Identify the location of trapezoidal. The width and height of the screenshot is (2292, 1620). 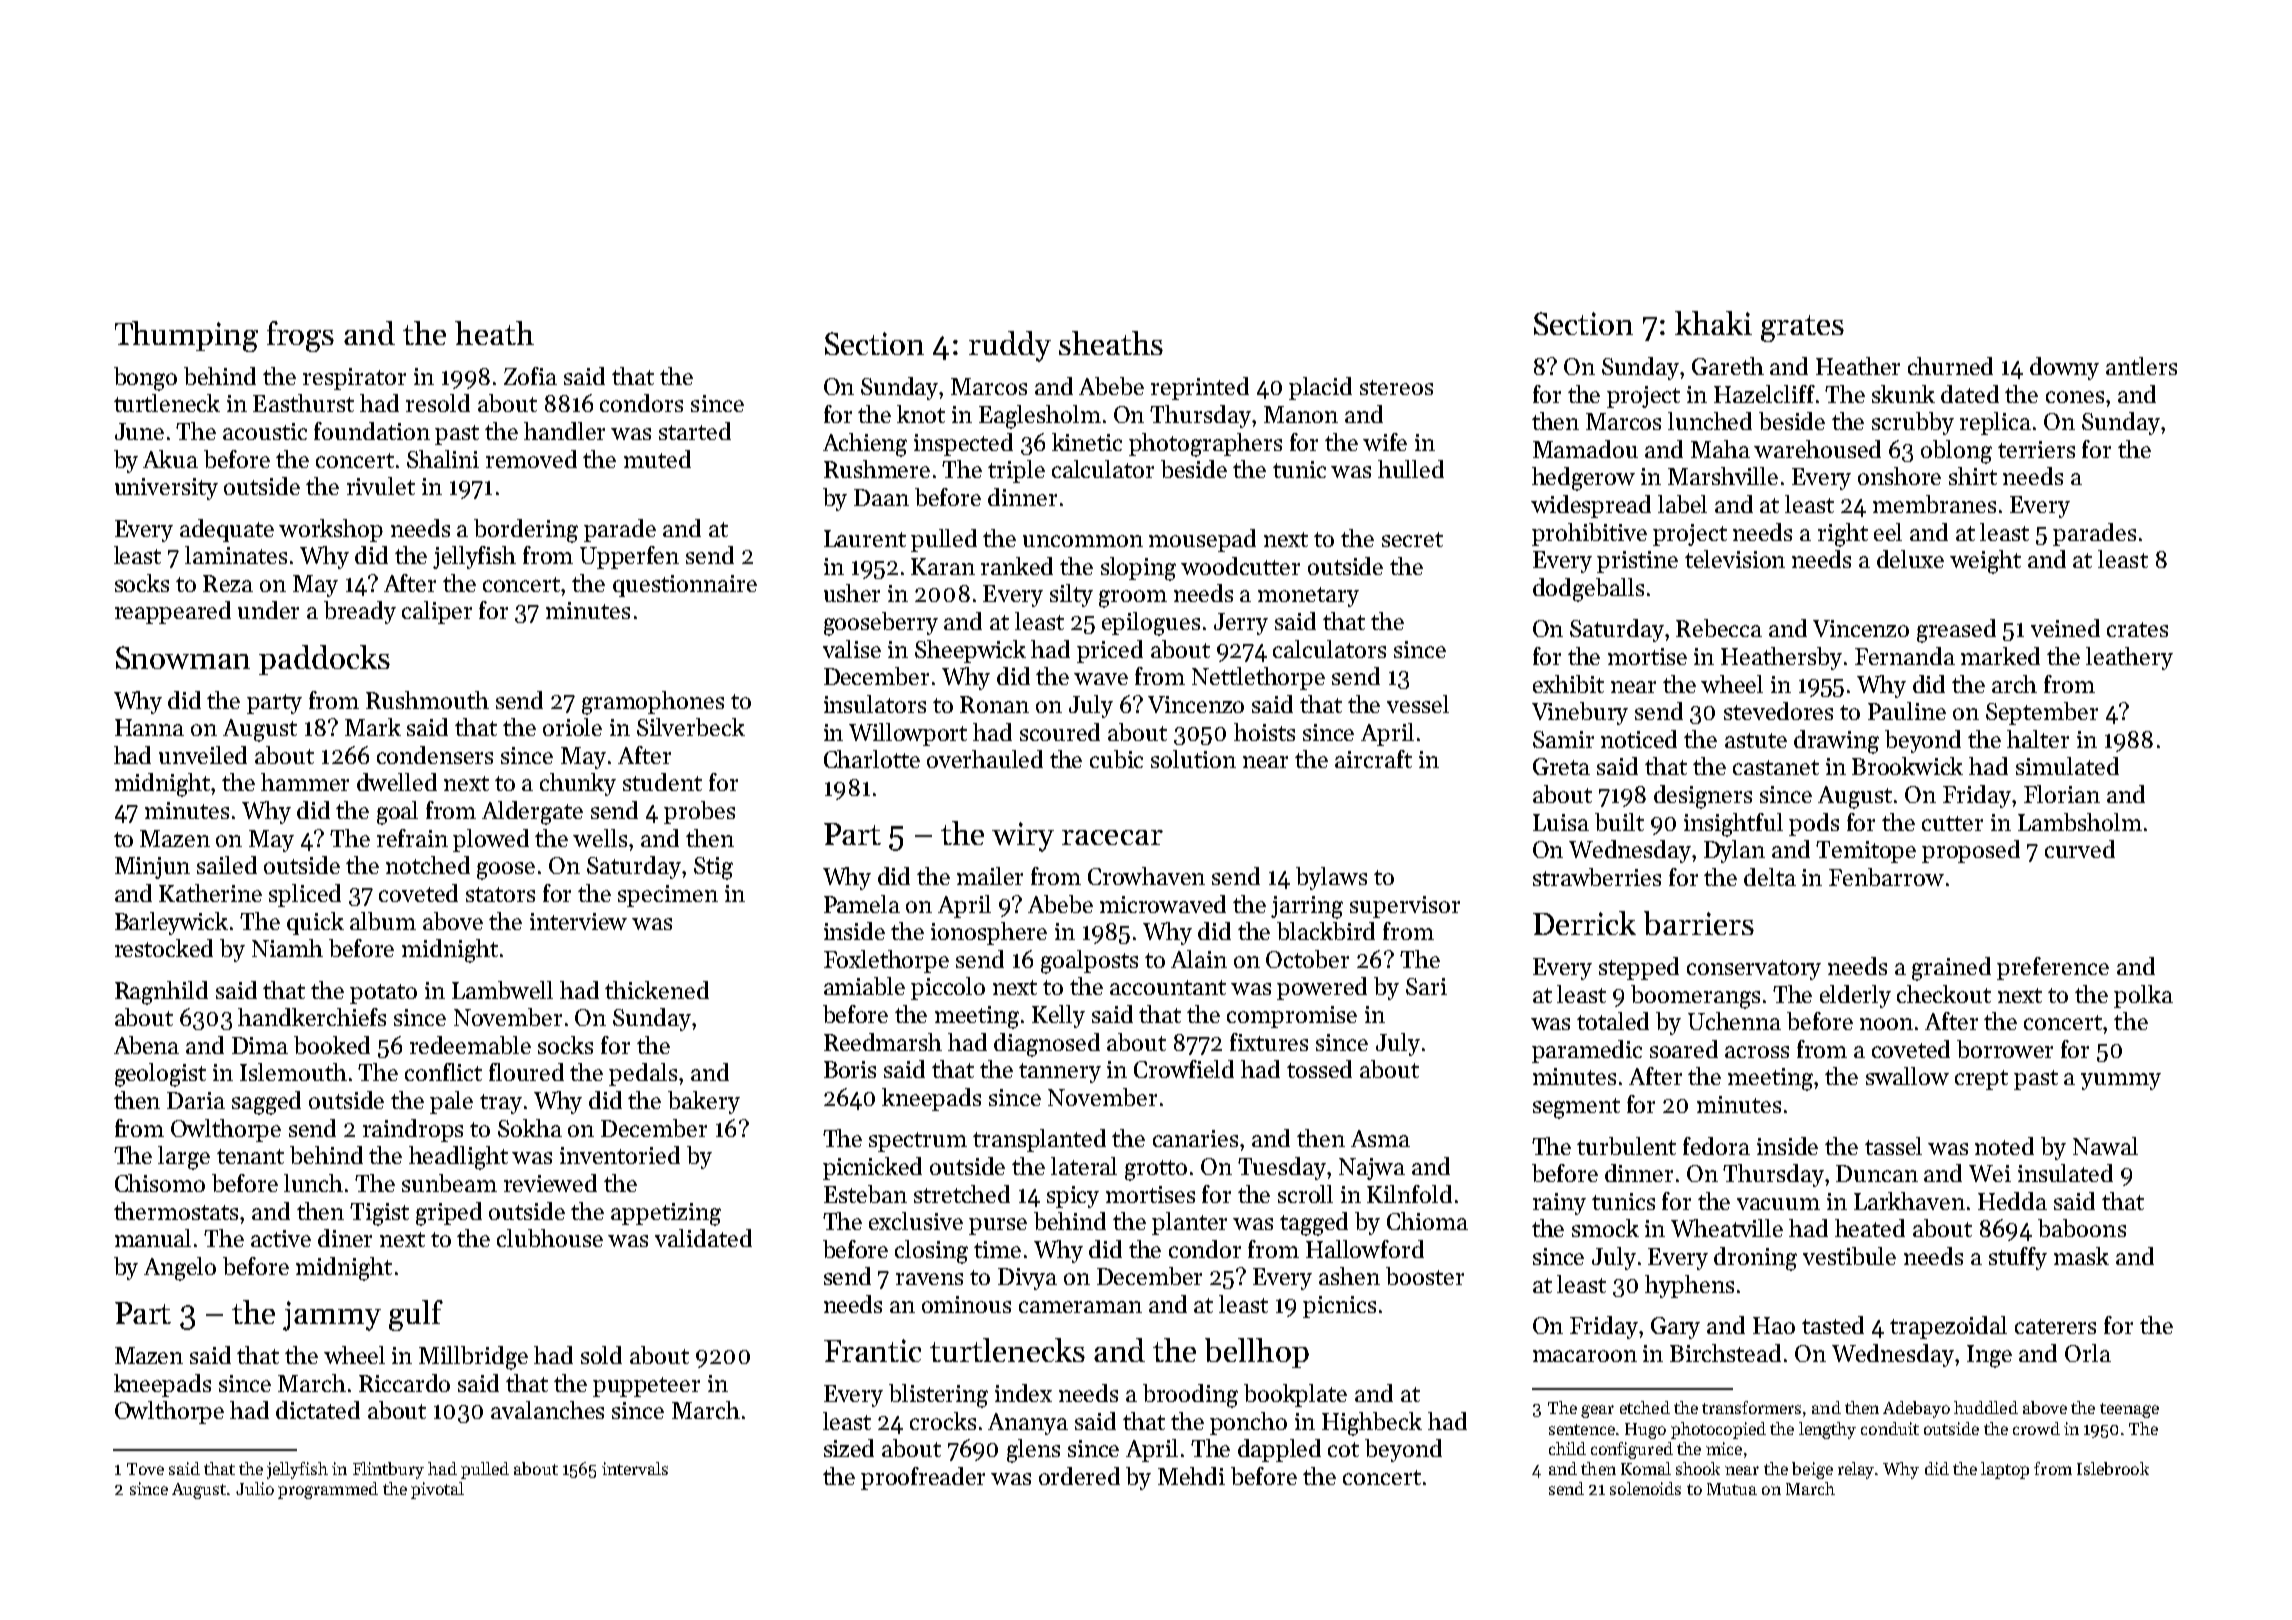
(1948, 1327).
